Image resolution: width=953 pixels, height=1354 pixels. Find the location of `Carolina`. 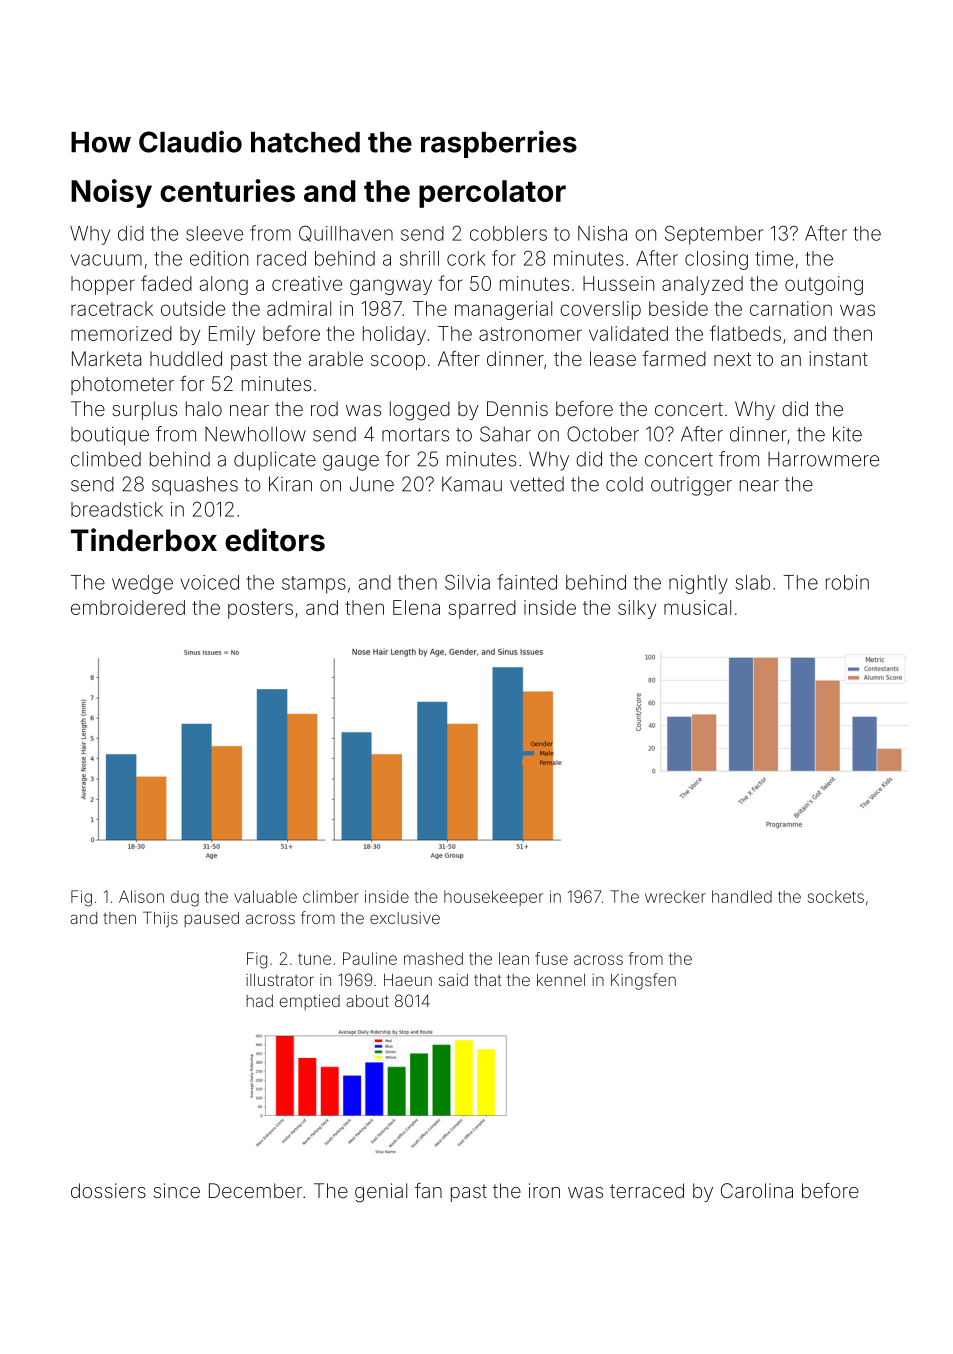

Carolina is located at coordinates (757, 1190).
